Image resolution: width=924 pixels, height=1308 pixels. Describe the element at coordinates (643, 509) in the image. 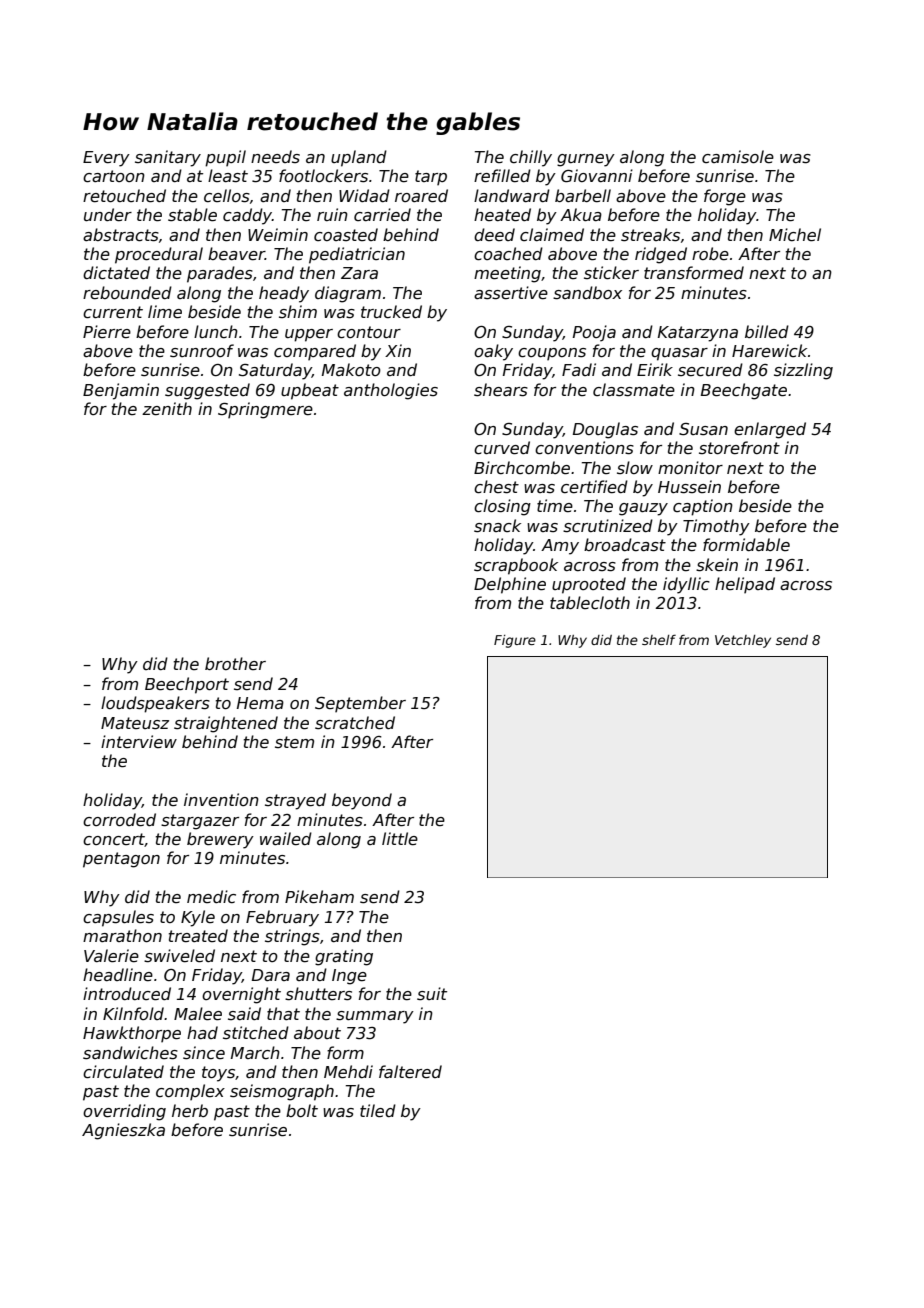

I see `gauzy` at that location.
